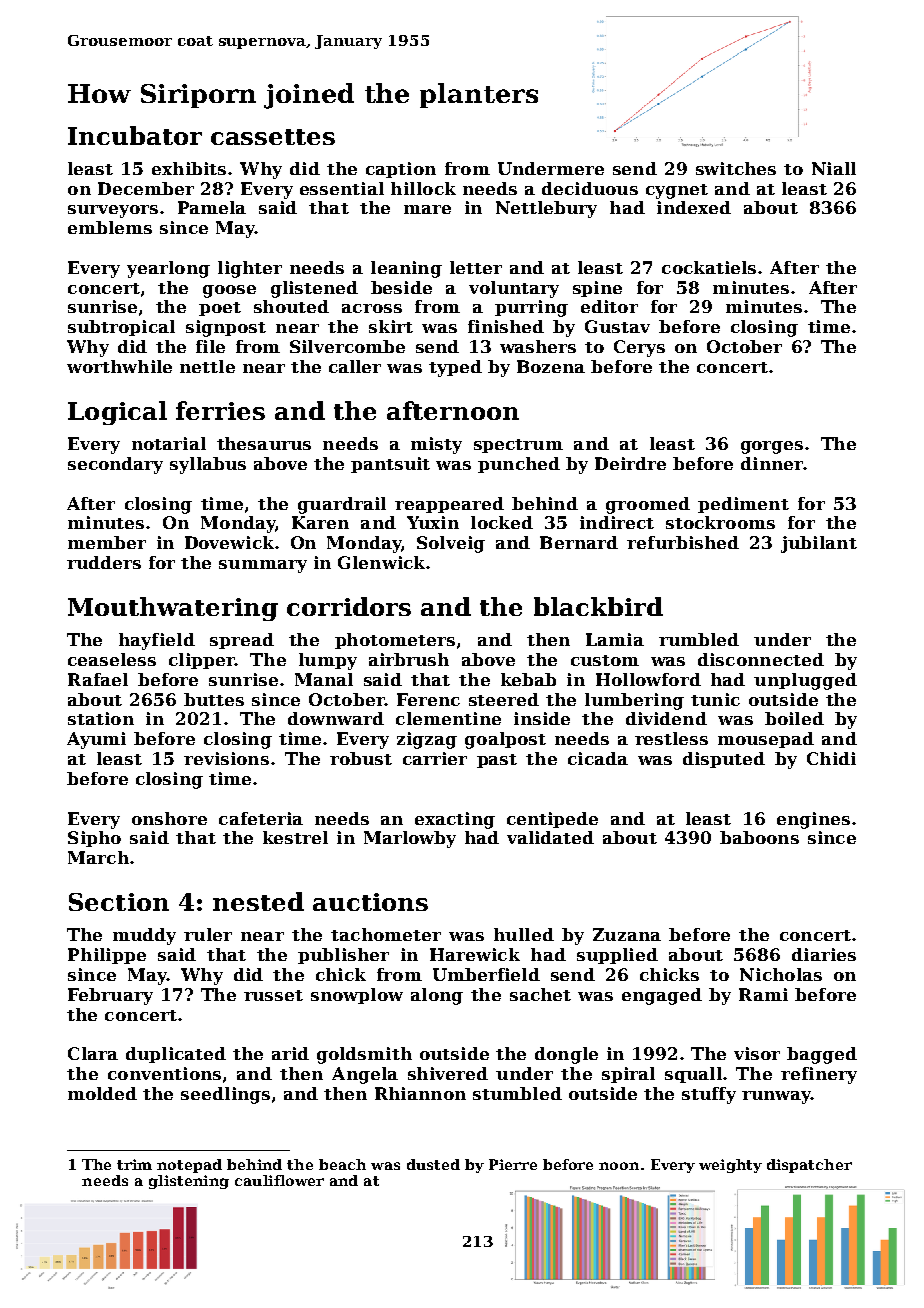 This screenshot has width=924, height=1308. I want to click on Incubator, so click(135, 135).
